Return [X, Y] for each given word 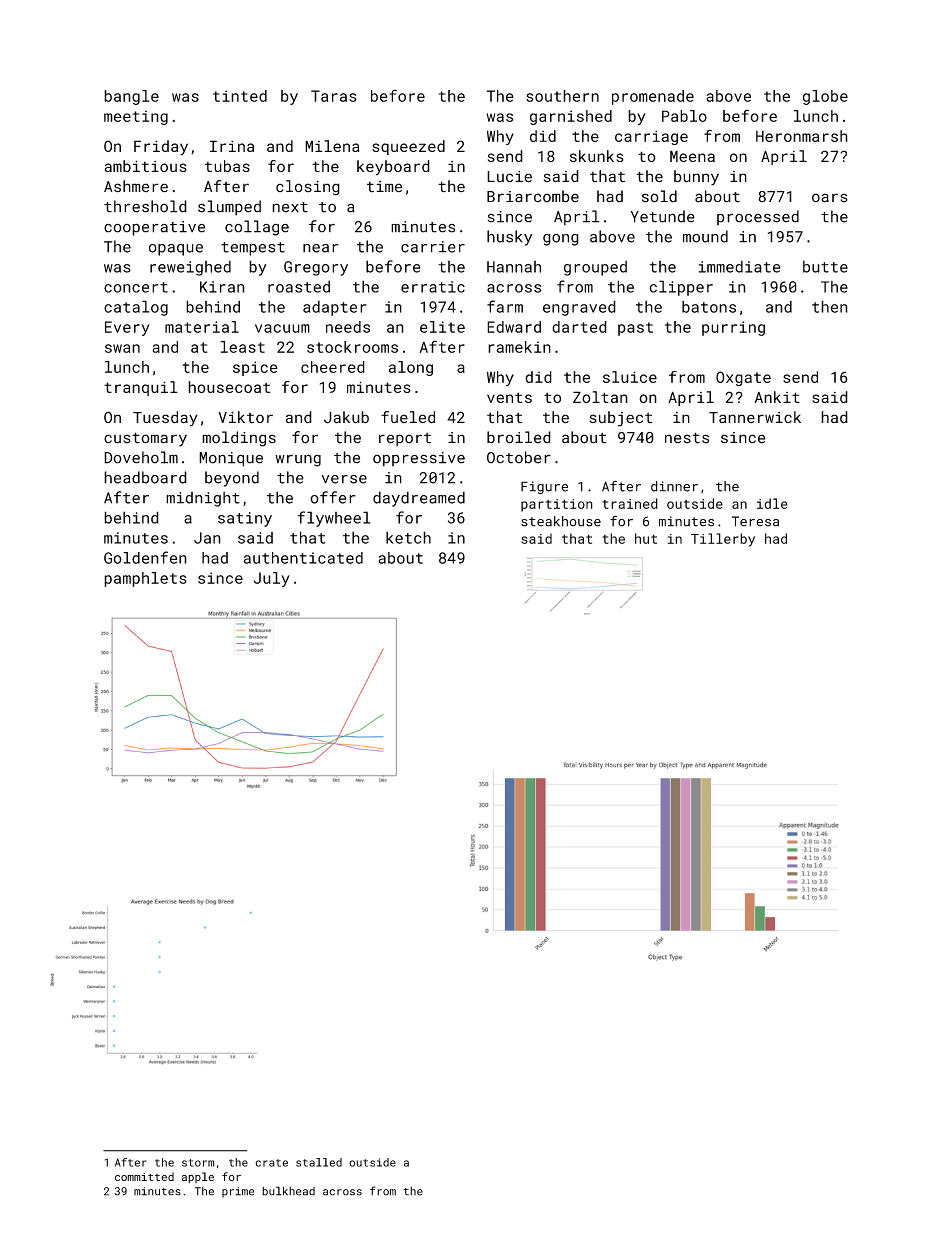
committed [144, 1176]
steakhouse [561, 521]
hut [646, 538]
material [202, 327]
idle [772, 503]
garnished [571, 117]
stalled [319, 1162]
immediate [740, 267]
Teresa [755, 521]
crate [271, 1163]
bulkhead [288, 1191]
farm [505, 306]
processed [758, 217]
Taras [334, 96]
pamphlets [145, 579]
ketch [408, 537]
